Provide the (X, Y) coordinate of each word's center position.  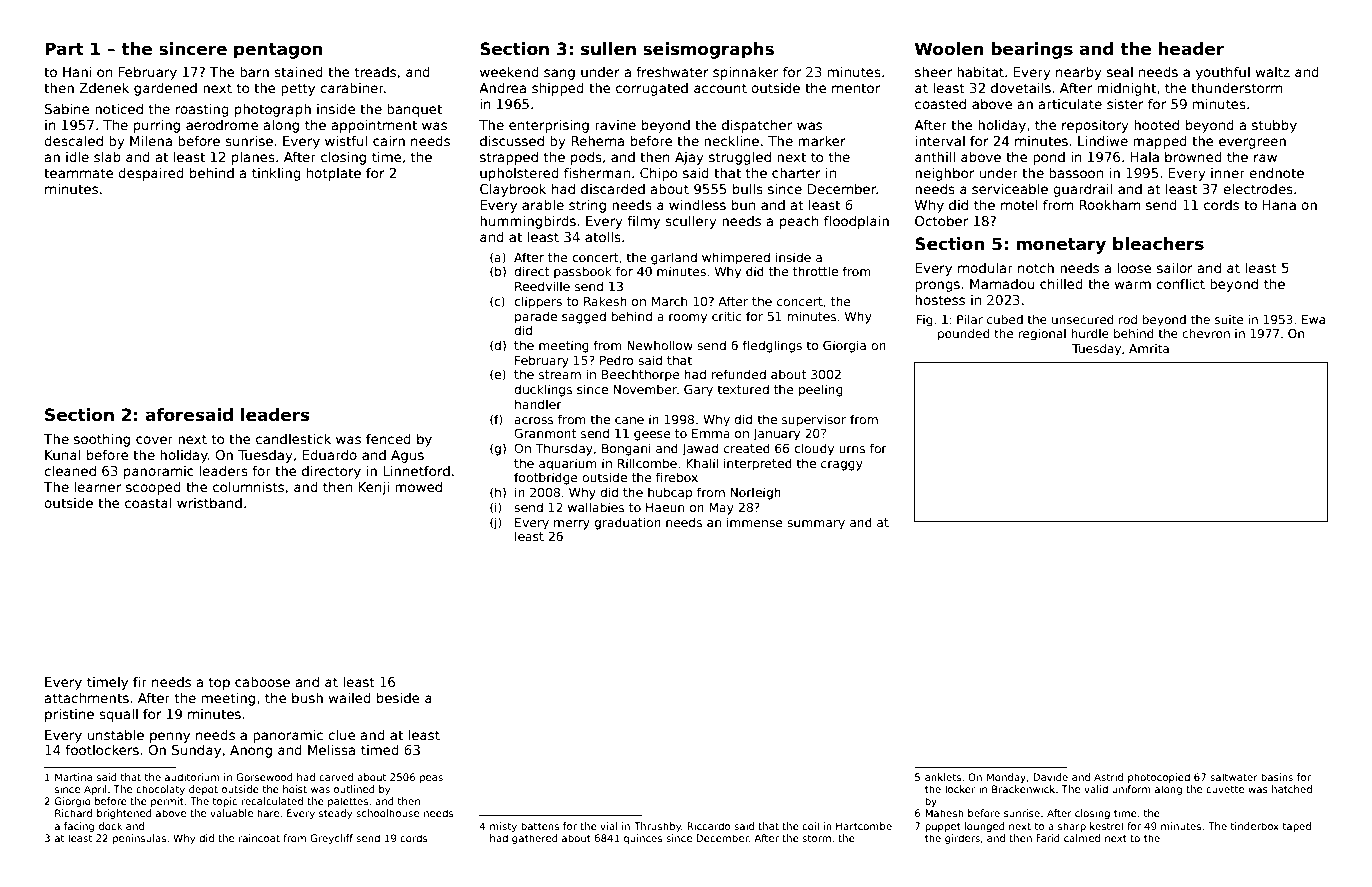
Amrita (1149, 348)
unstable (115, 734)
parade (536, 317)
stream (560, 374)
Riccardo (708, 826)
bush (307, 698)
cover (154, 440)
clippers (538, 302)
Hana (1279, 205)
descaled (73, 140)
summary (816, 525)
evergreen (1252, 143)
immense (755, 522)
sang (559, 74)
